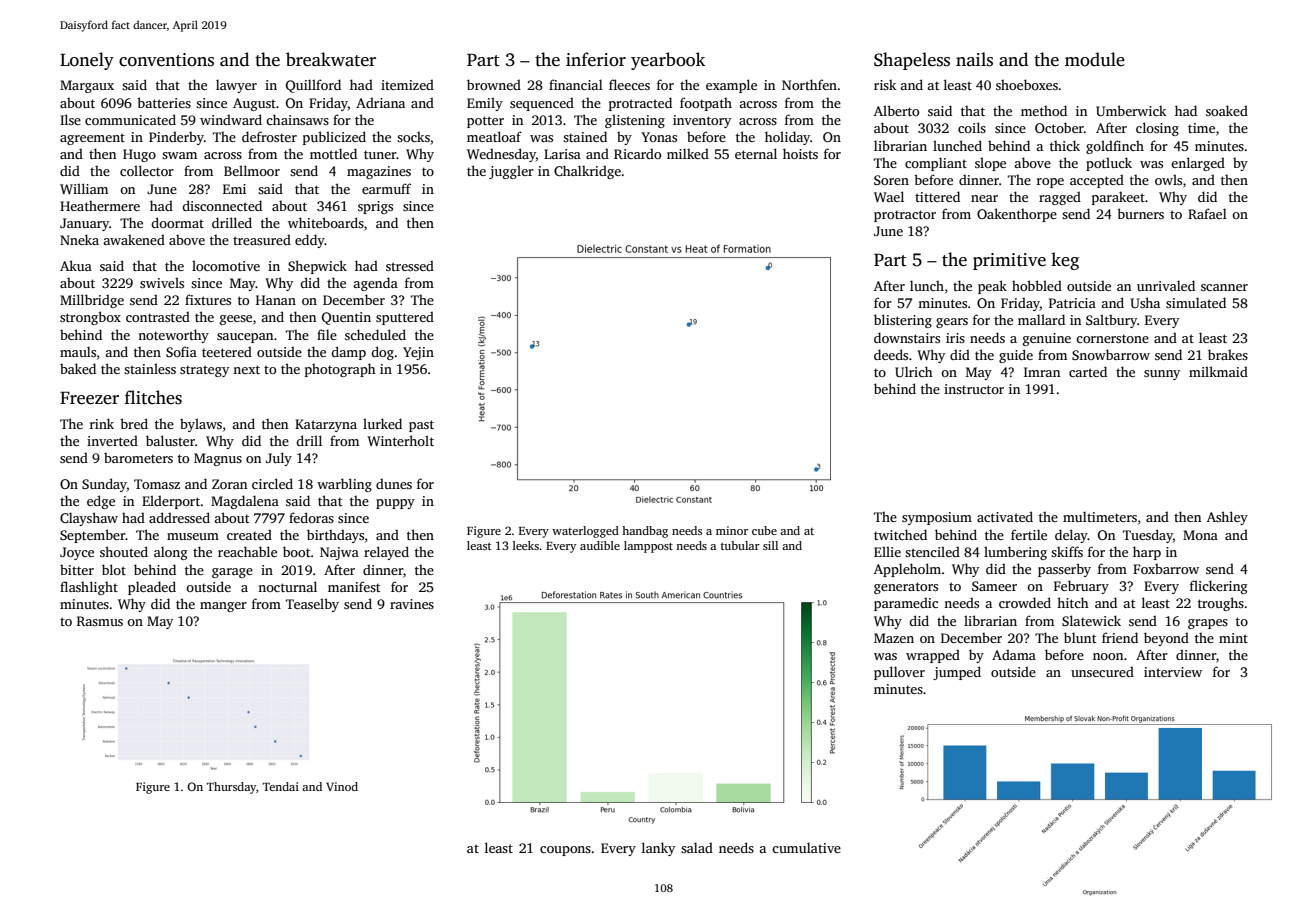  What do you see at coordinates (405, 318) in the screenshot?
I see `sputtered` at bounding box center [405, 318].
